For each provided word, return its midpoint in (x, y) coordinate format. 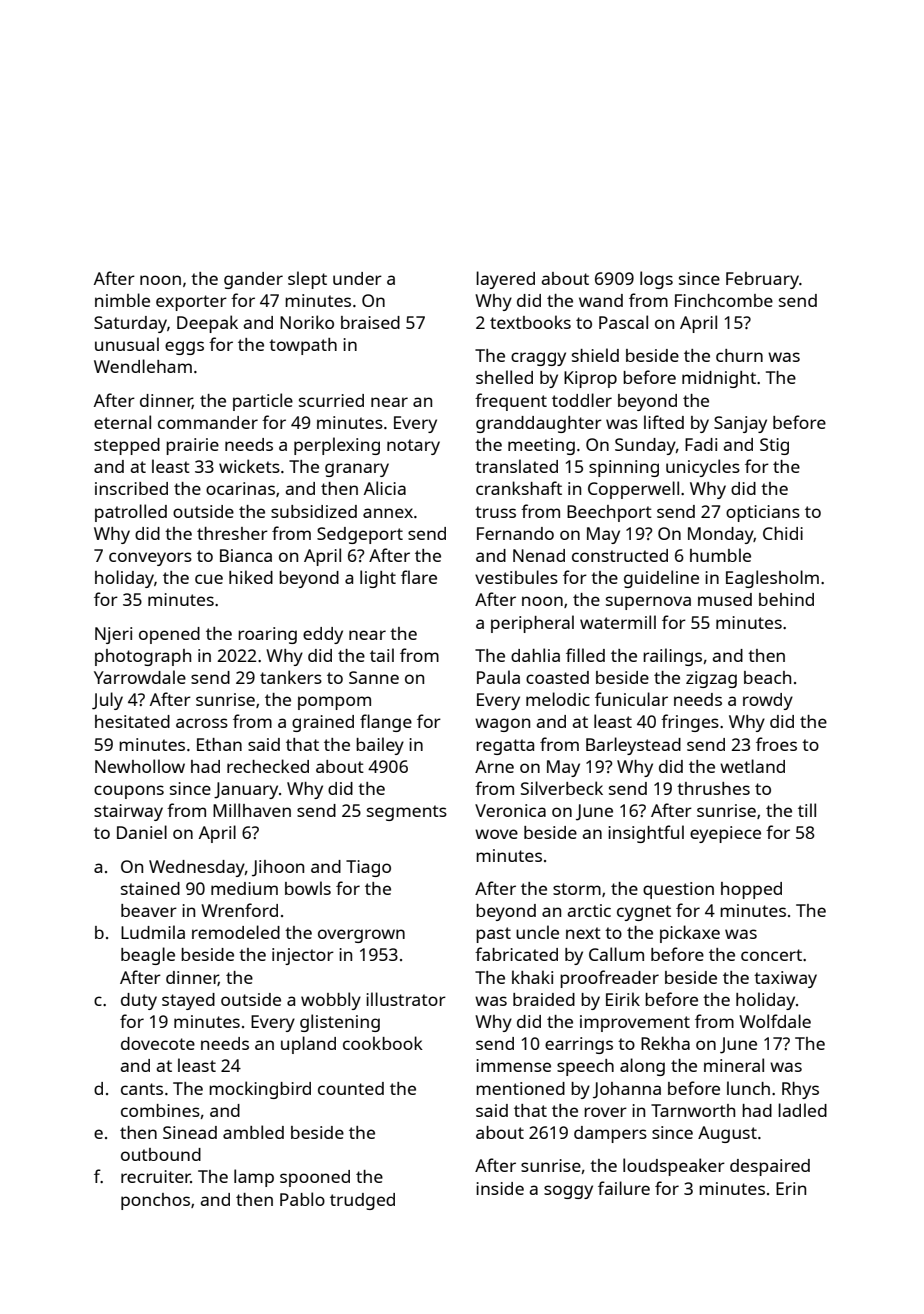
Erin (791, 1188)
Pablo (302, 1199)
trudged (362, 1201)
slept (307, 280)
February (762, 280)
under (357, 278)
